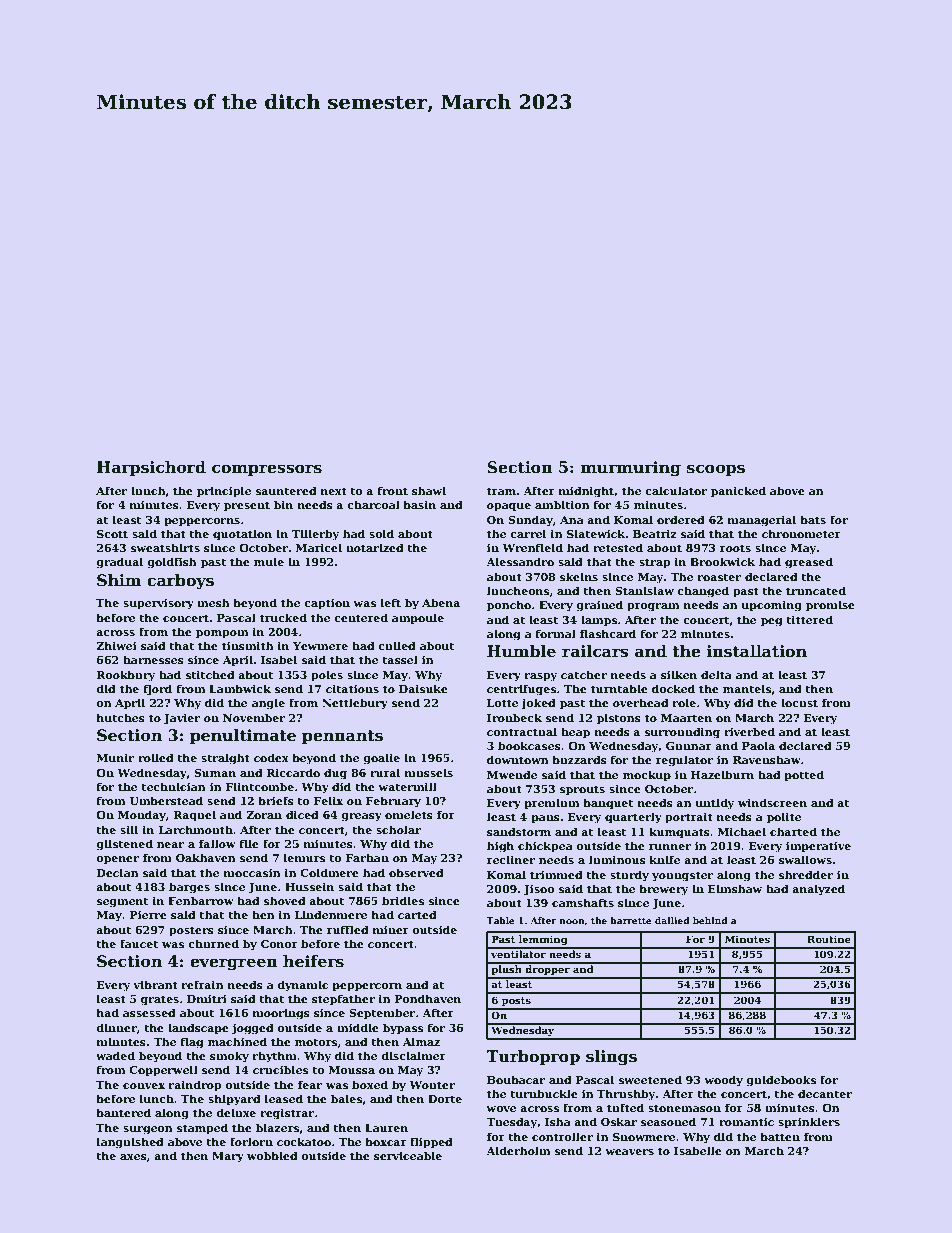 The width and height of the image is (952, 1233). I want to click on quotation, so click(242, 535).
